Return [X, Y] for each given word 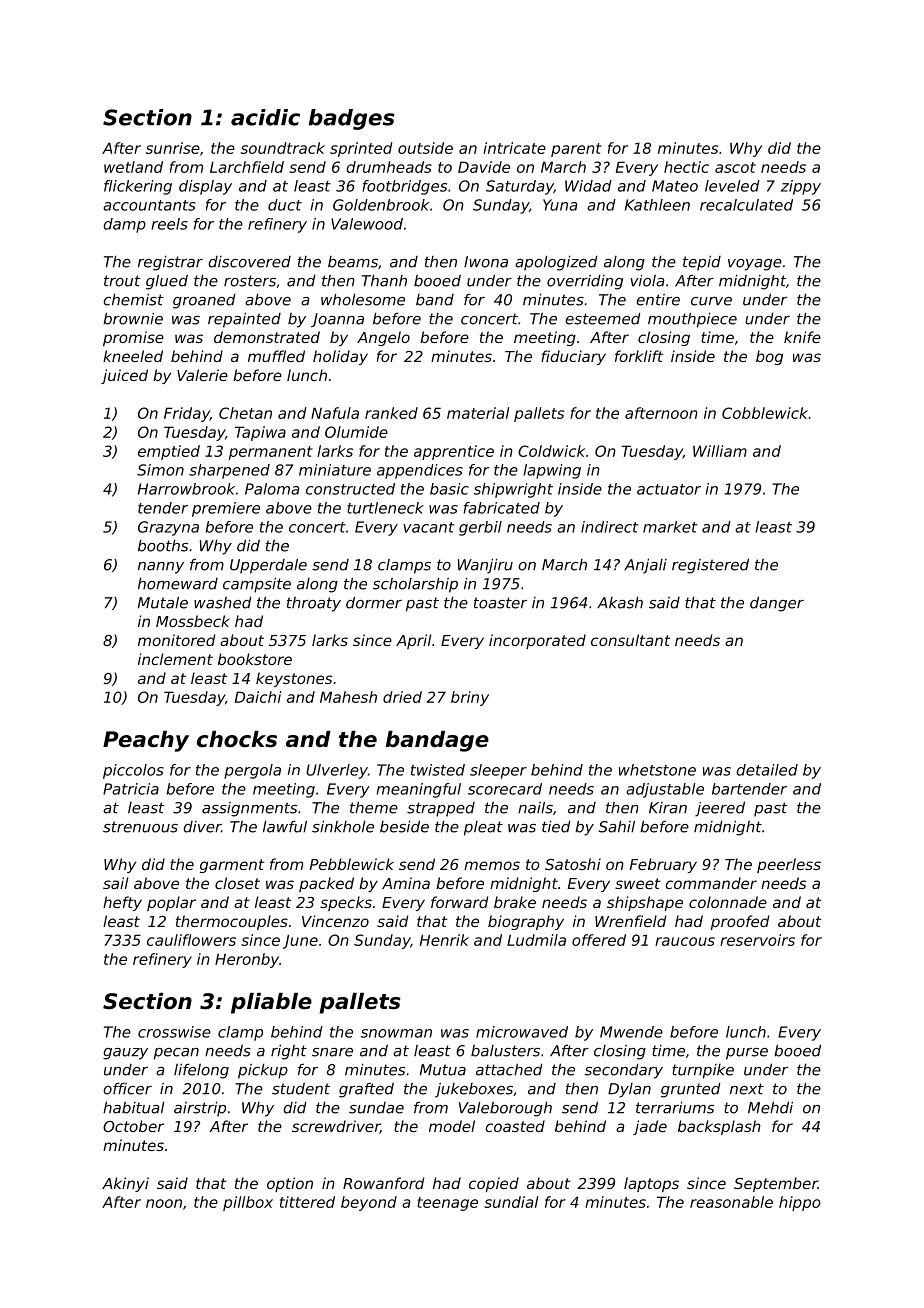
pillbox [248, 1203]
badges [352, 119]
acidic [265, 117]
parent [576, 150]
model [452, 1126]
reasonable [731, 1202]
